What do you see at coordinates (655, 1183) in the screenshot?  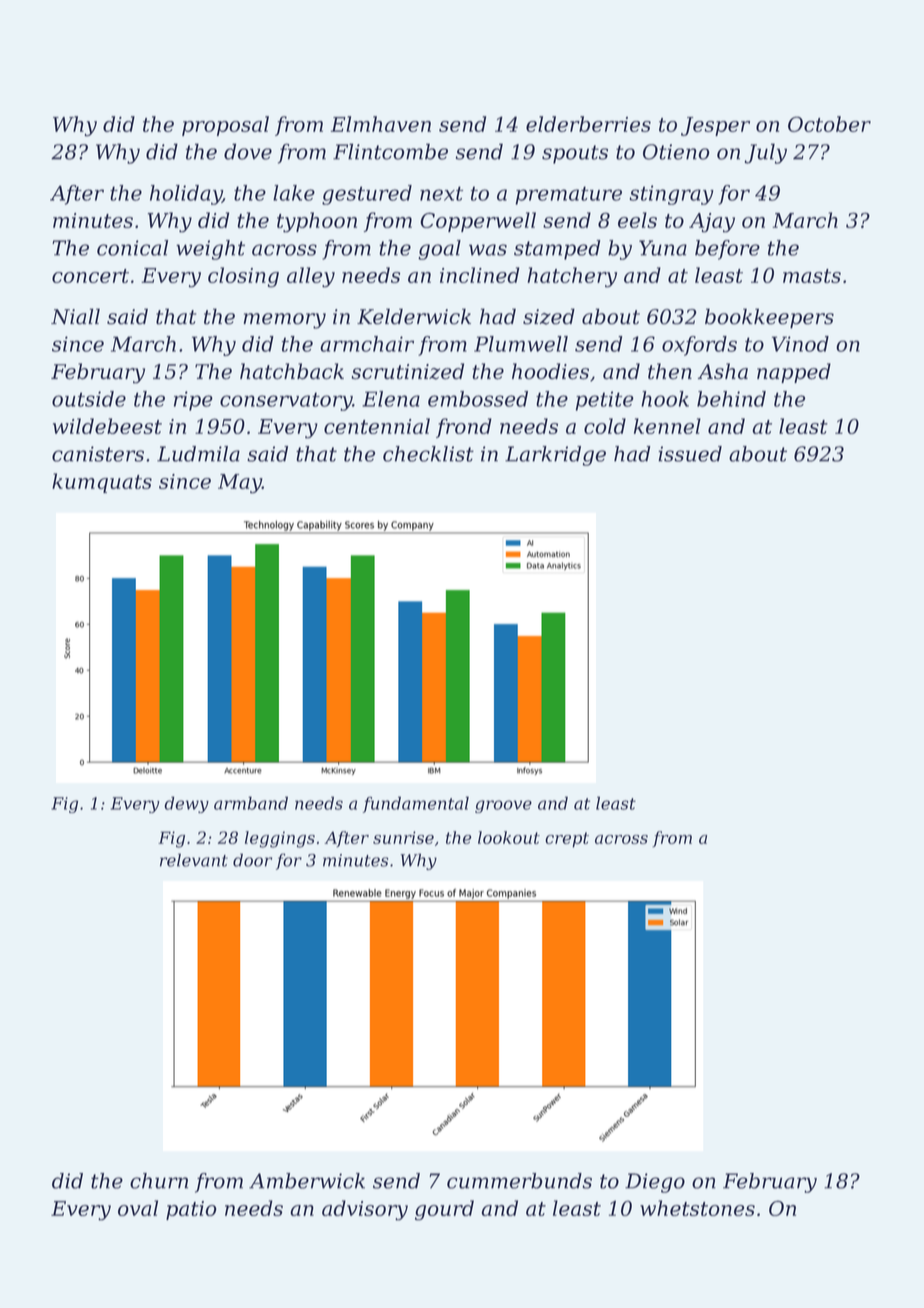 I see `Diego` at bounding box center [655, 1183].
